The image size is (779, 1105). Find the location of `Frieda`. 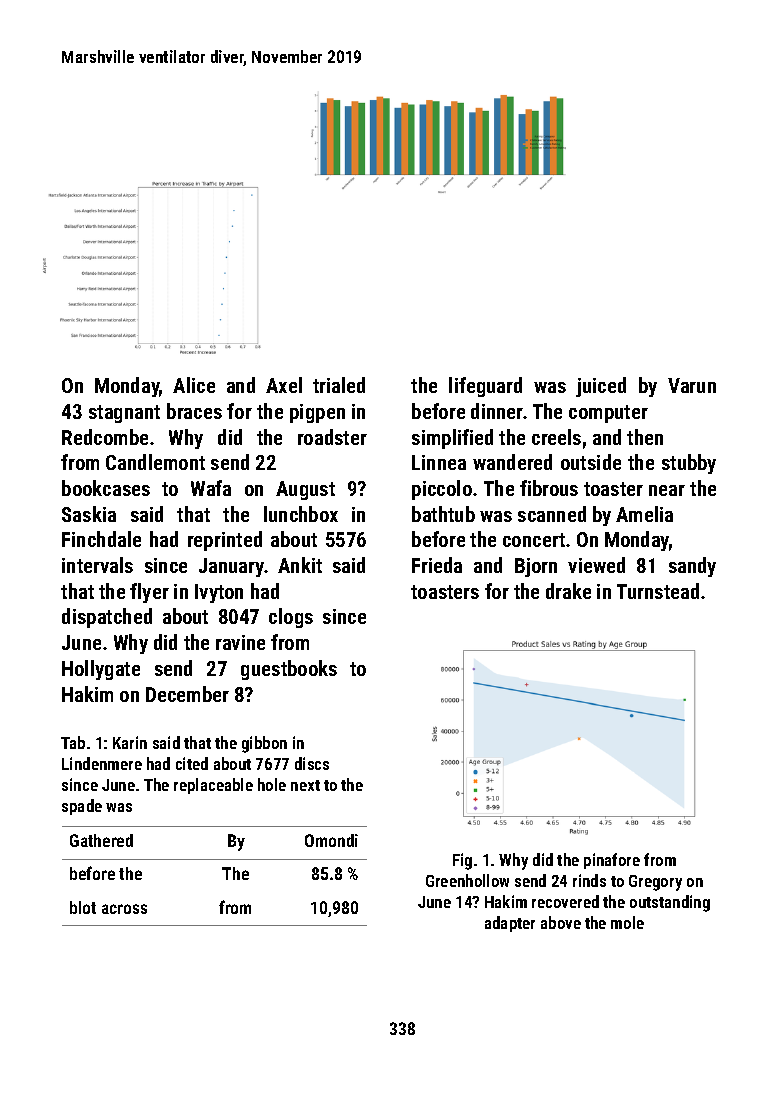

Frieda is located at coordinates (437, 565).
